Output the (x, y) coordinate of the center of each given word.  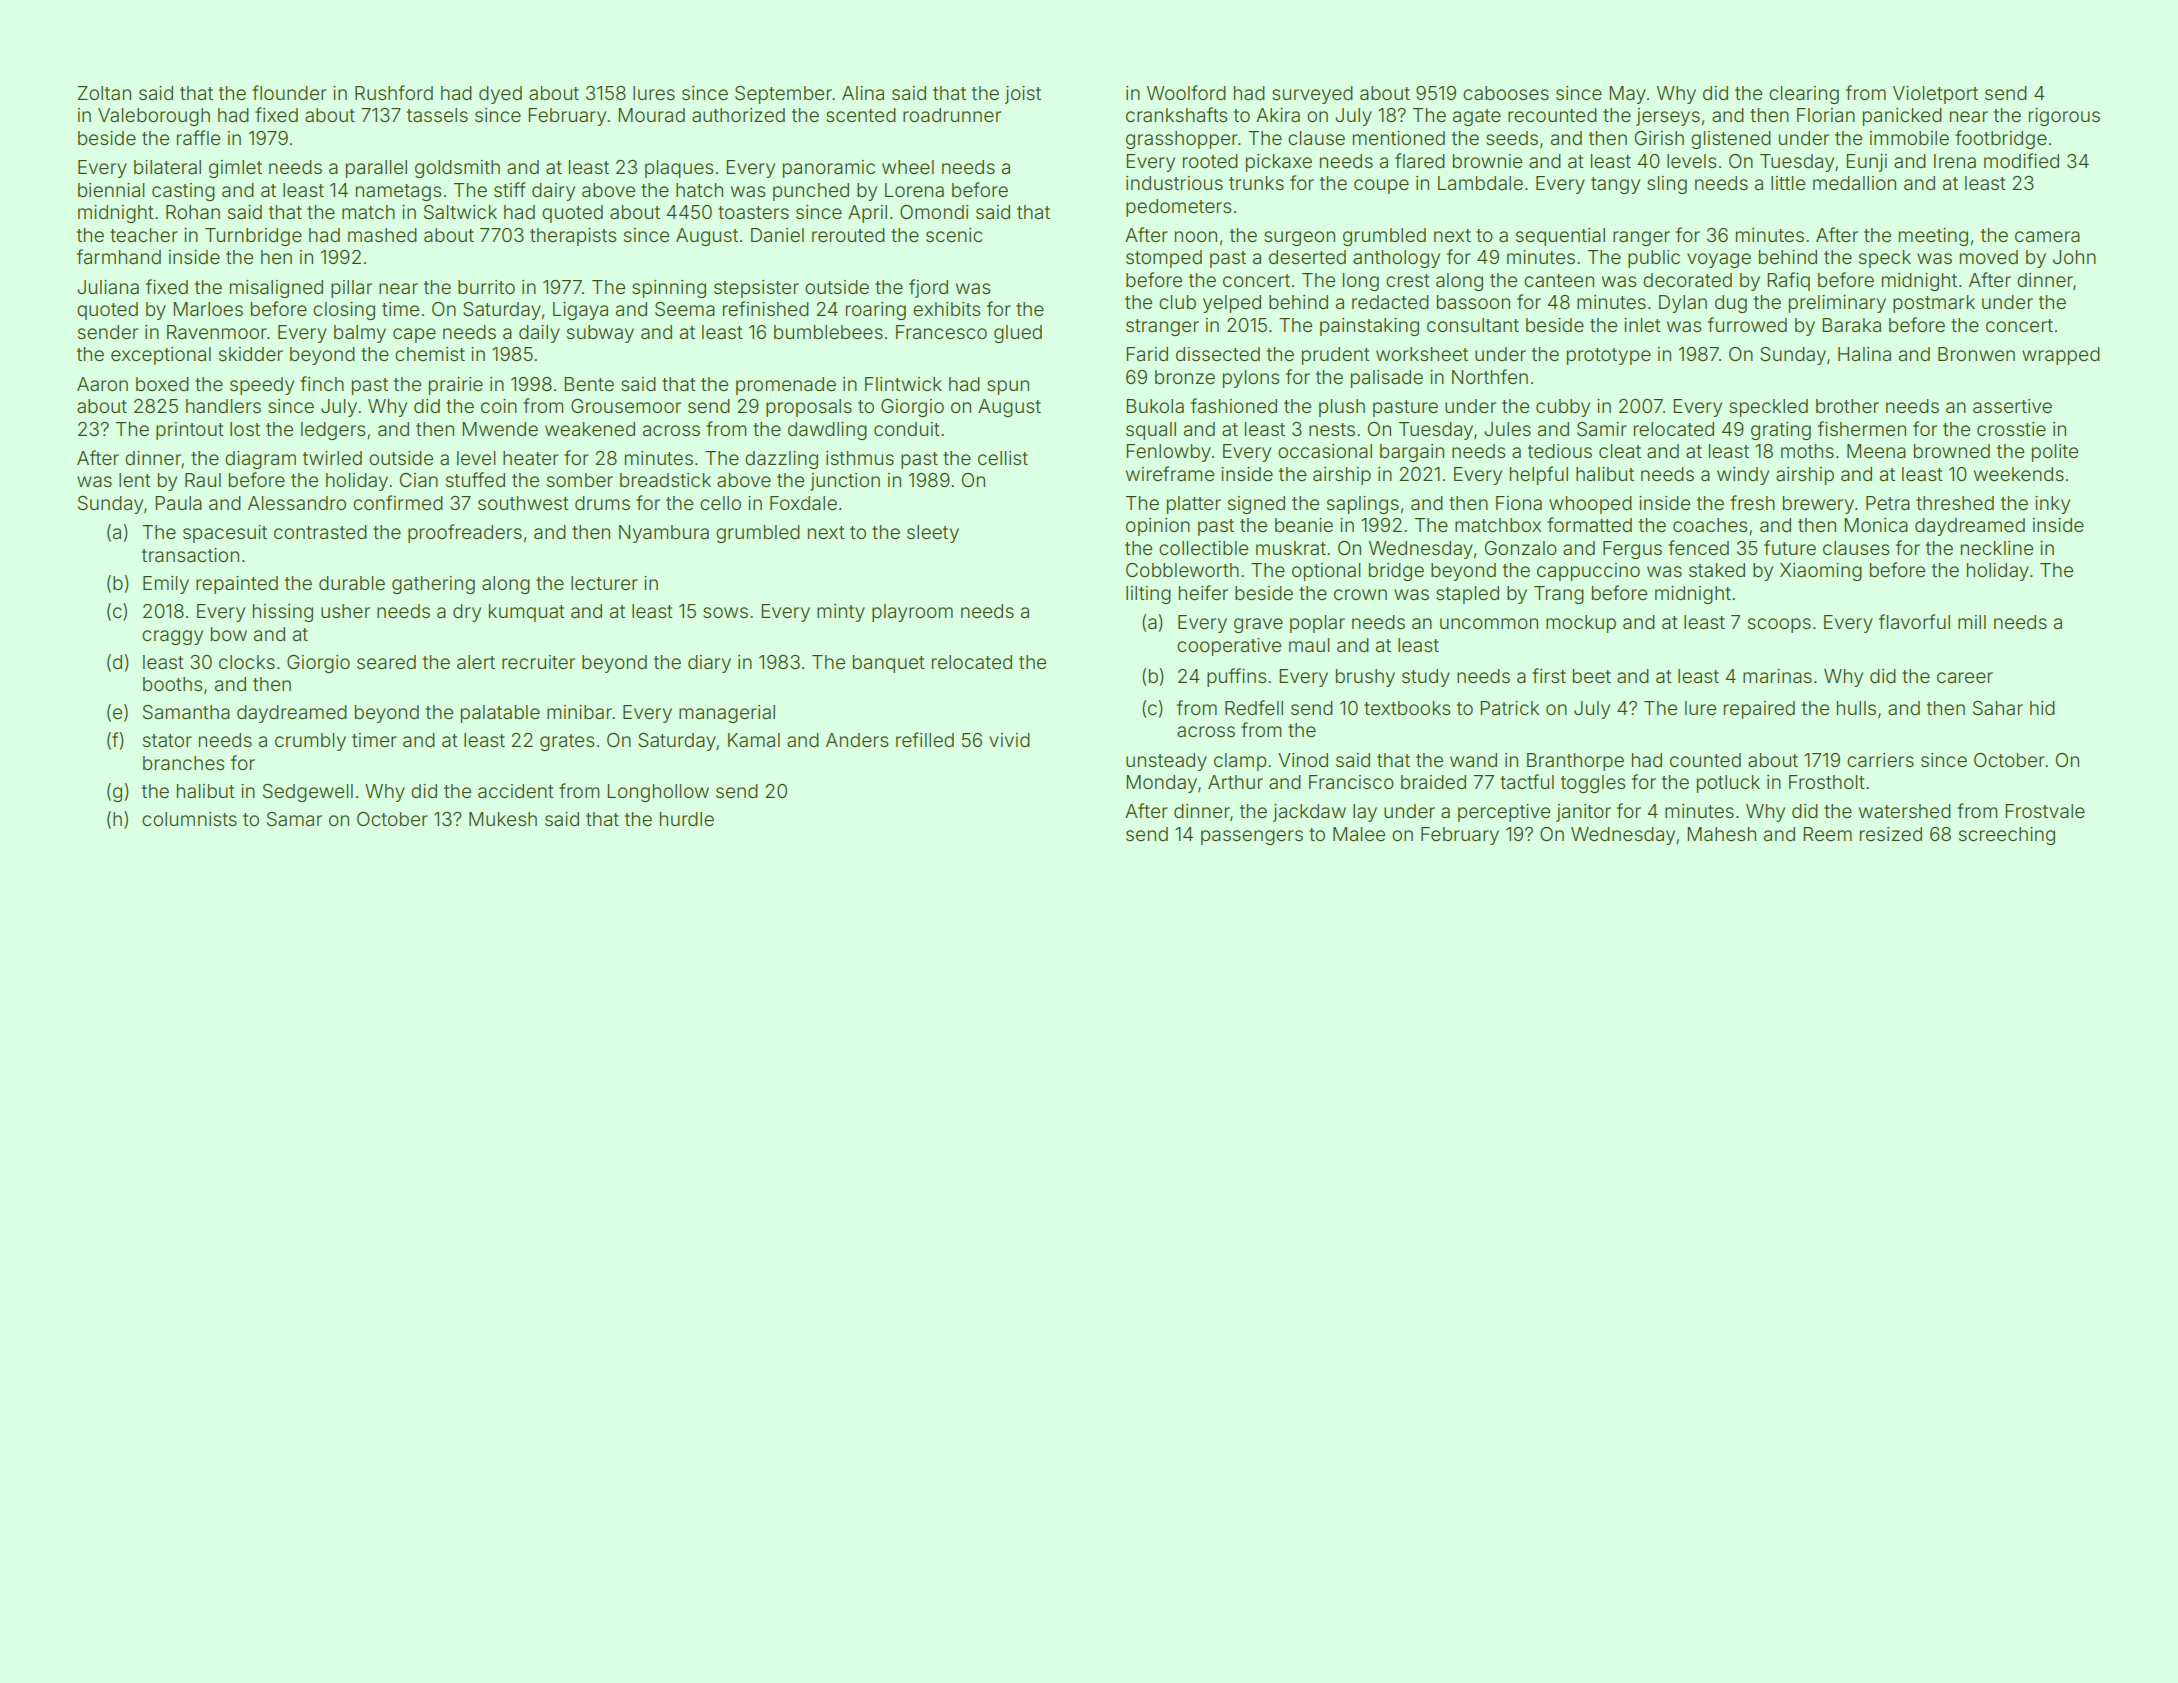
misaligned (276, 289)
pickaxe (1279, 163)
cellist (1003, 458)
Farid (1147, 354)
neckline (1997, 548)
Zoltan (104, 93)
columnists (189, 819)
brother (1847, 406)
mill (1972, 622)
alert (476, 662)
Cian (419, 480)
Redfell (1254, 707)
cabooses (1506, 93)
